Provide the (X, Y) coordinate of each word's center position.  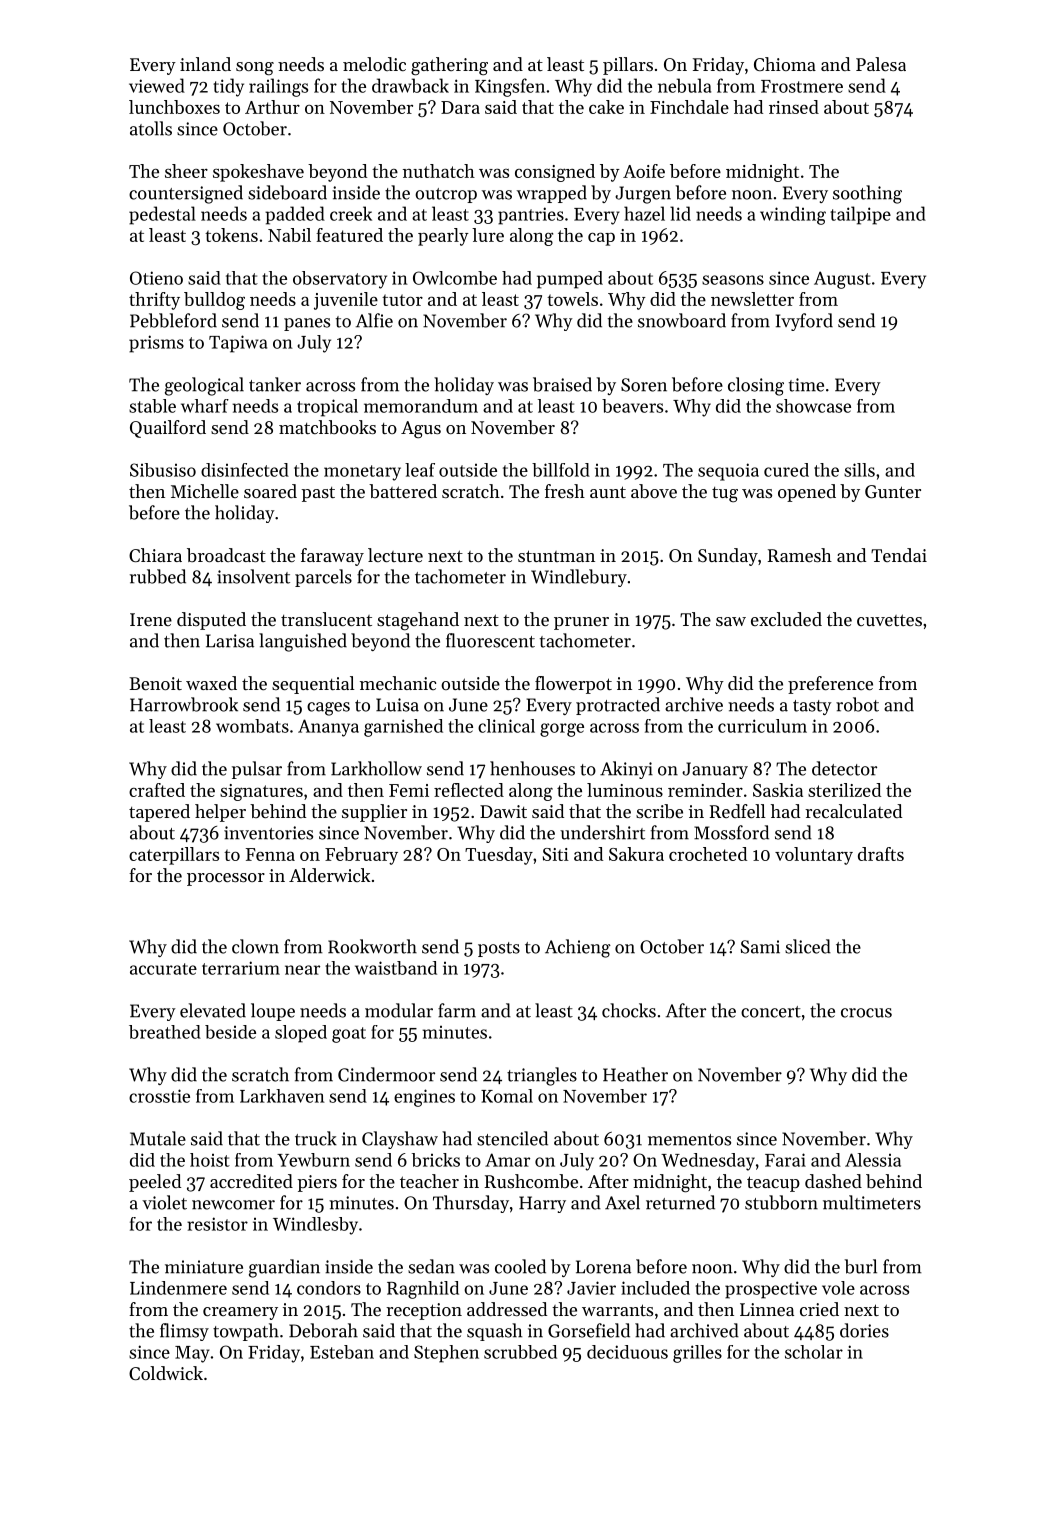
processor (226, 879)
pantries (531, 216)
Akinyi (626, 770)
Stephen (446, 1354)
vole (838, 1288)
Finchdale (689, 107)
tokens (231, 235)
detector (844, 768)
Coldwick (166, 1373)
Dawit (503, 811)
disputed (211, 621)
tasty (812, 707)
